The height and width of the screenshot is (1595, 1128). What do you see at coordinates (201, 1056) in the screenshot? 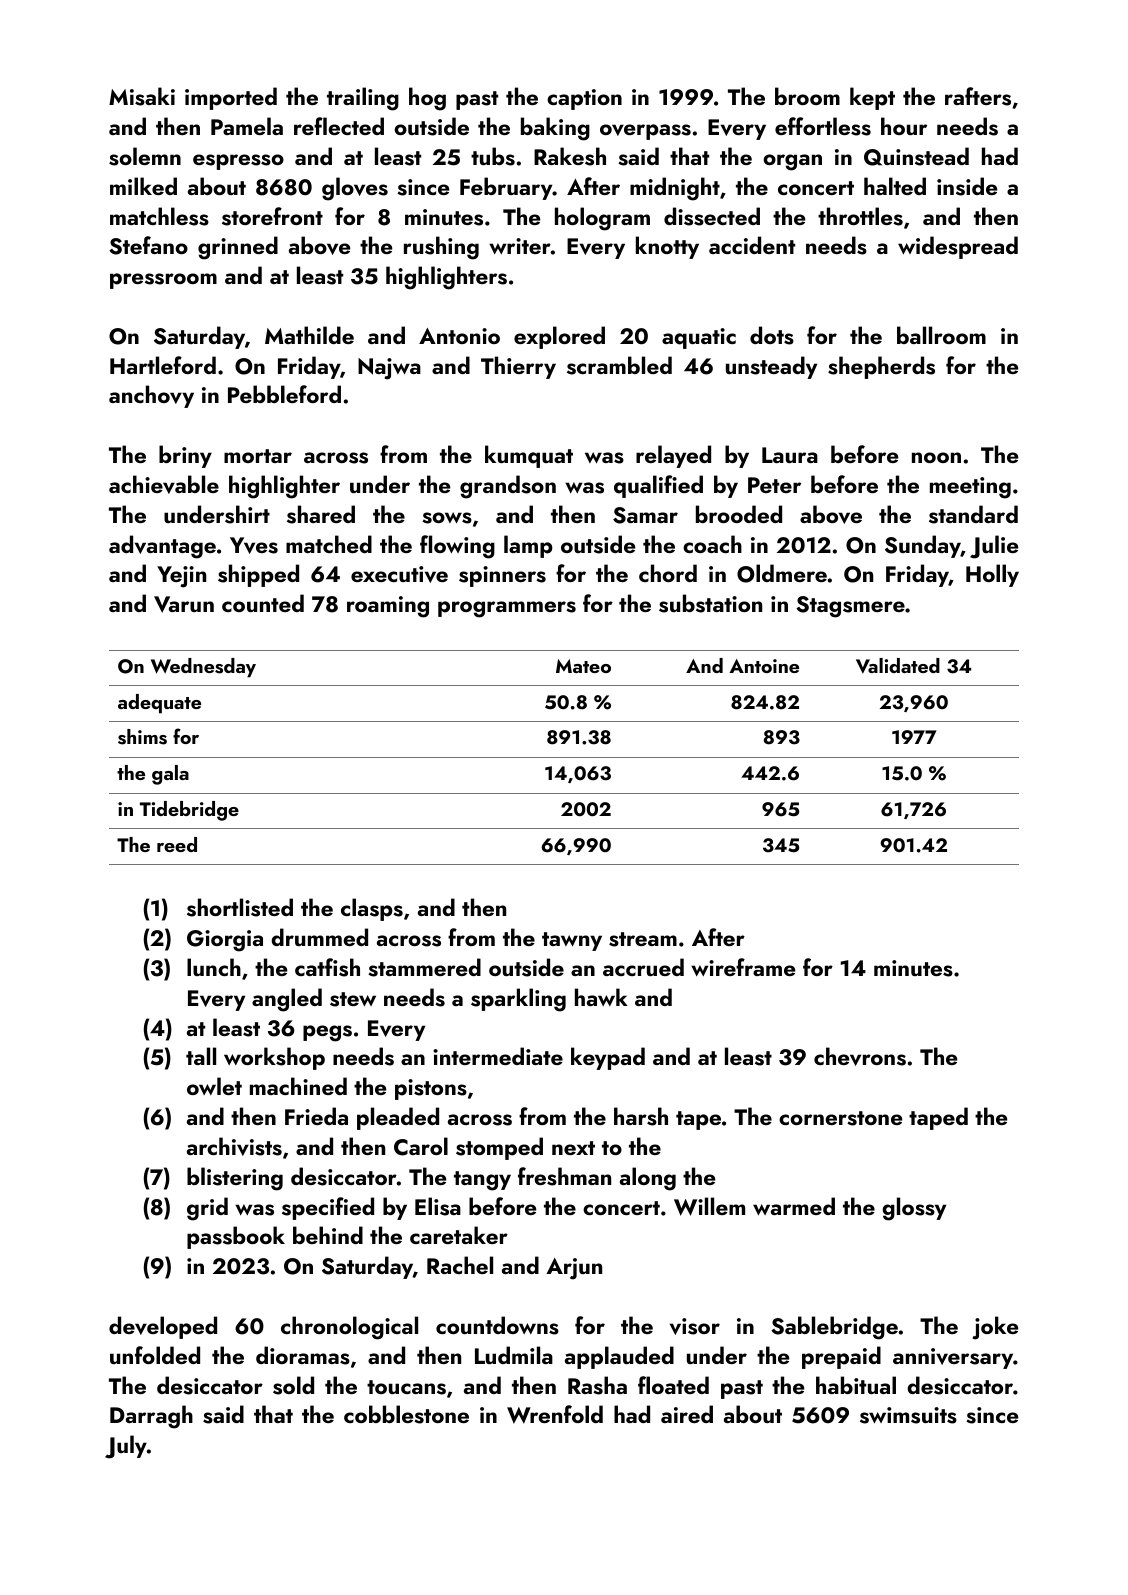
I see `tall` at bounding box center [201, 1056].
